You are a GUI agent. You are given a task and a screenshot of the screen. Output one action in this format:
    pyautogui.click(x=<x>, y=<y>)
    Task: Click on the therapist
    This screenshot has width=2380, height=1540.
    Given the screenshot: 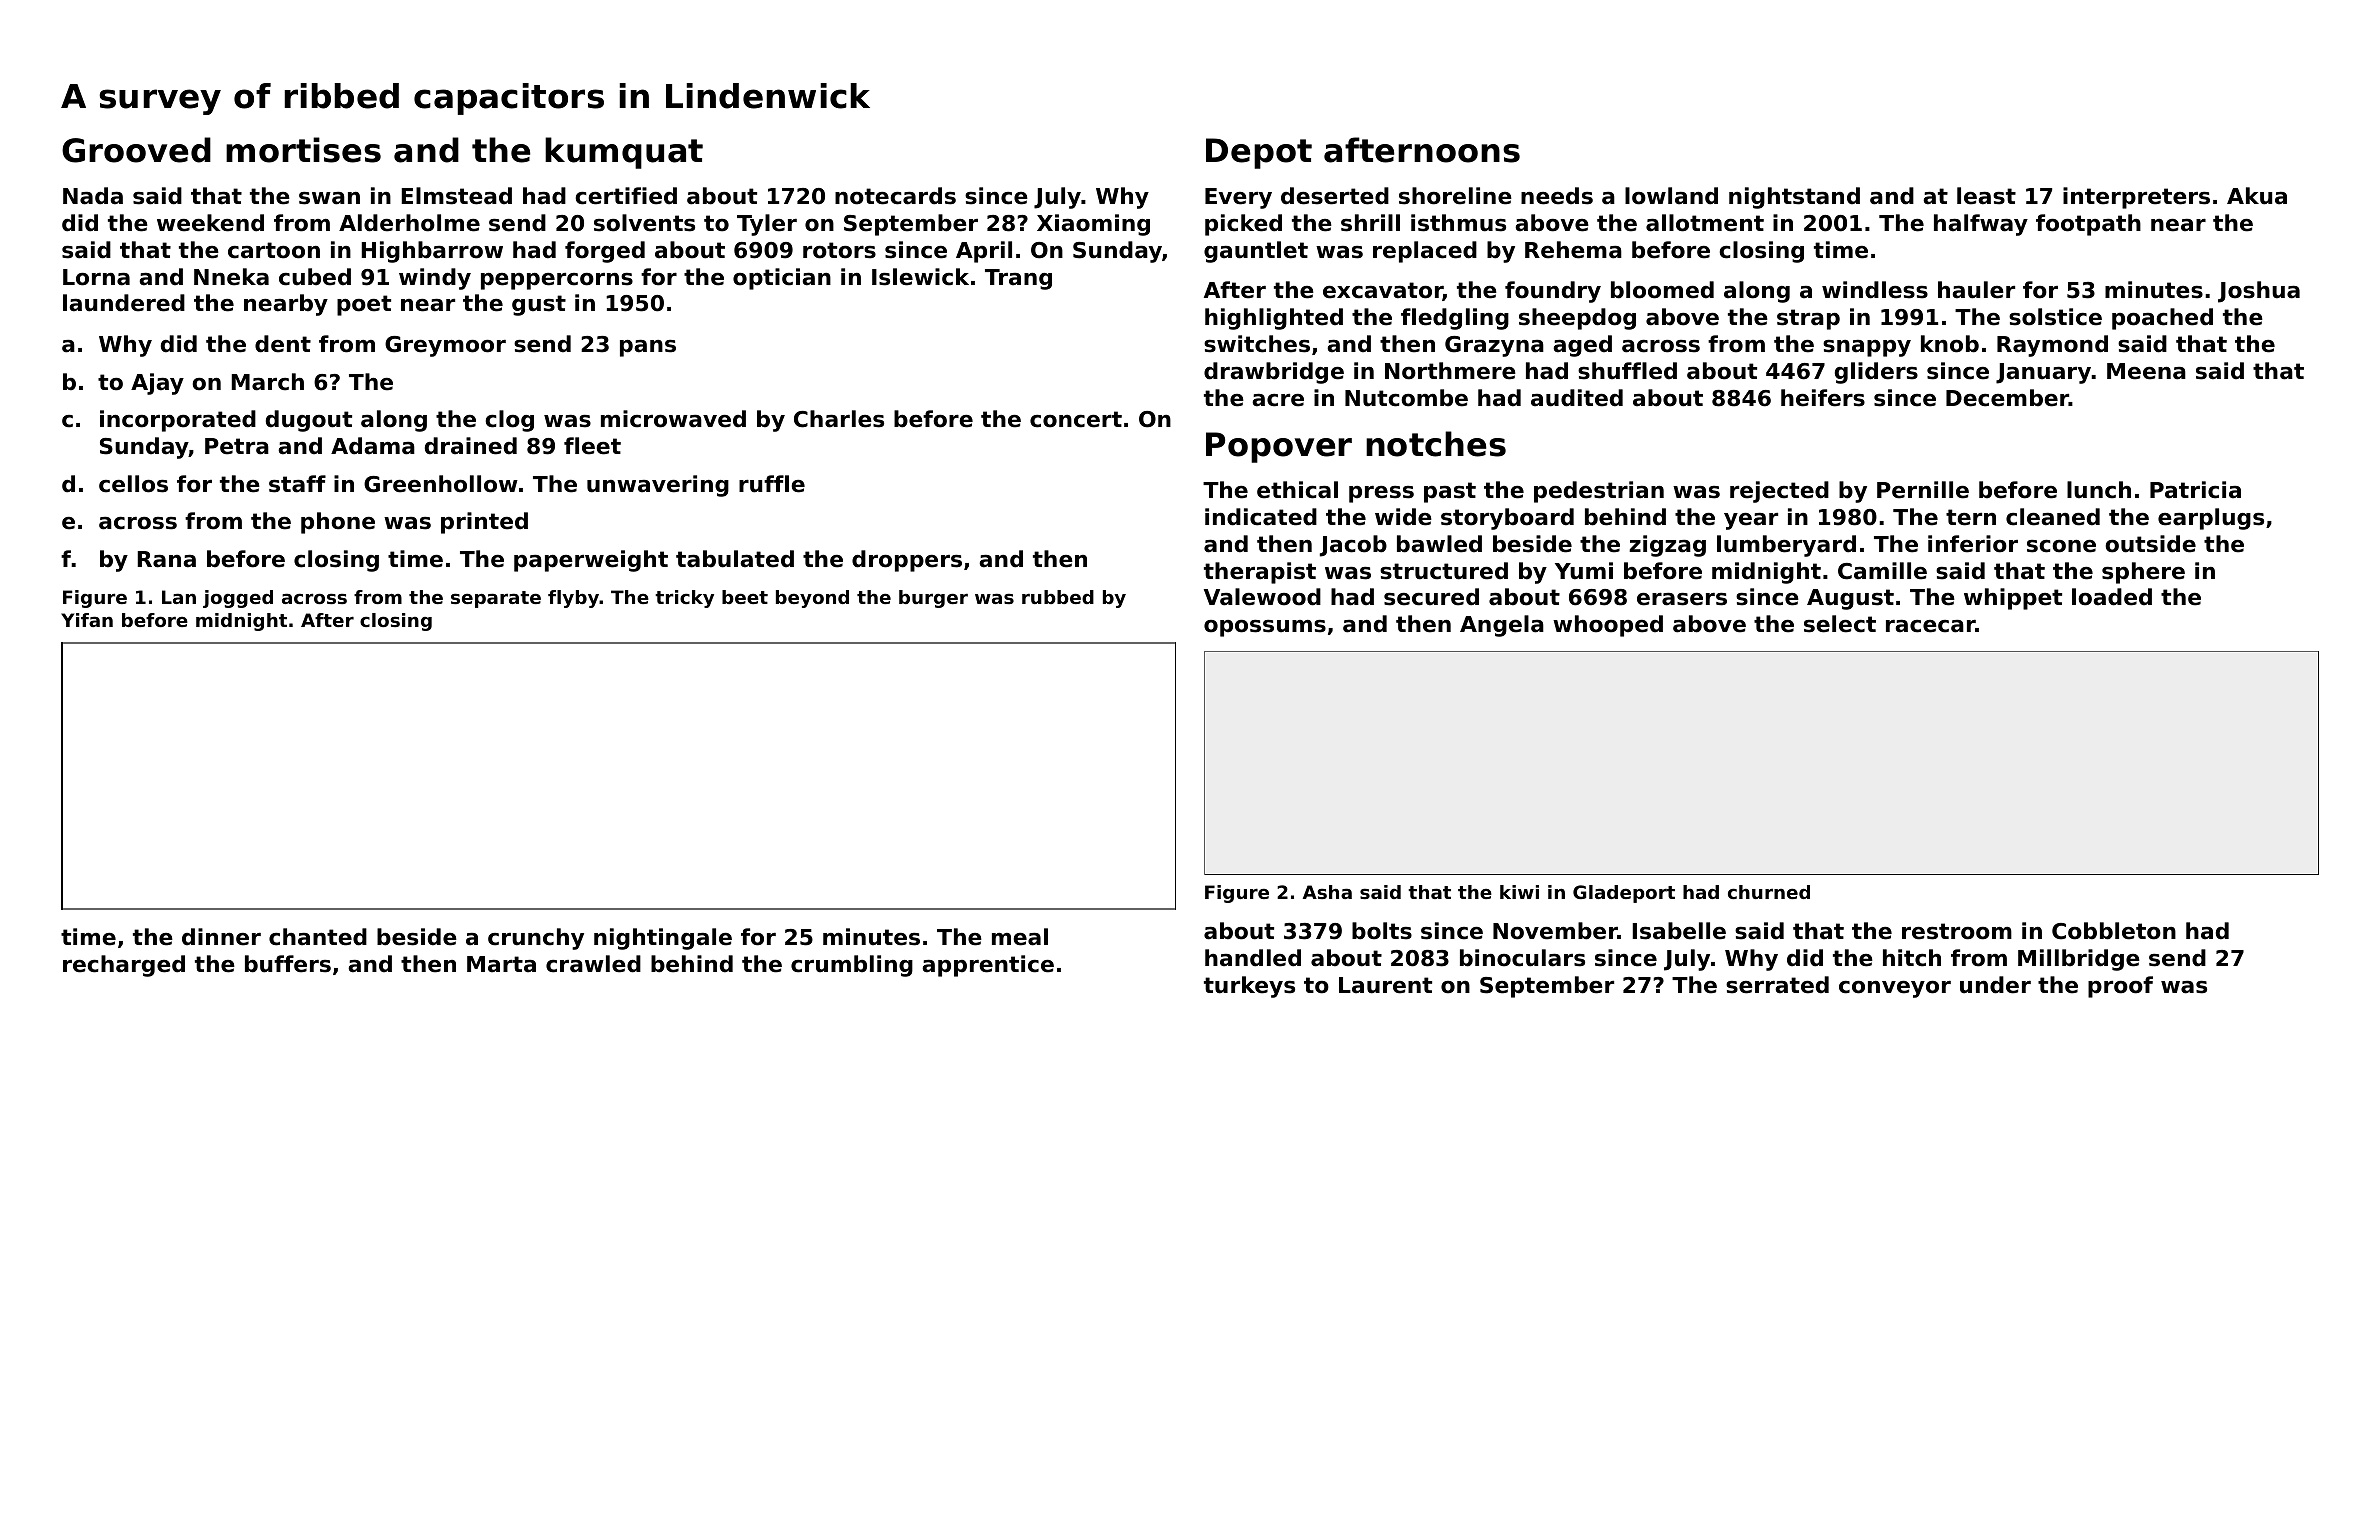 What is the action you would take?
    pyautogui.click(x=1260, y=573)
